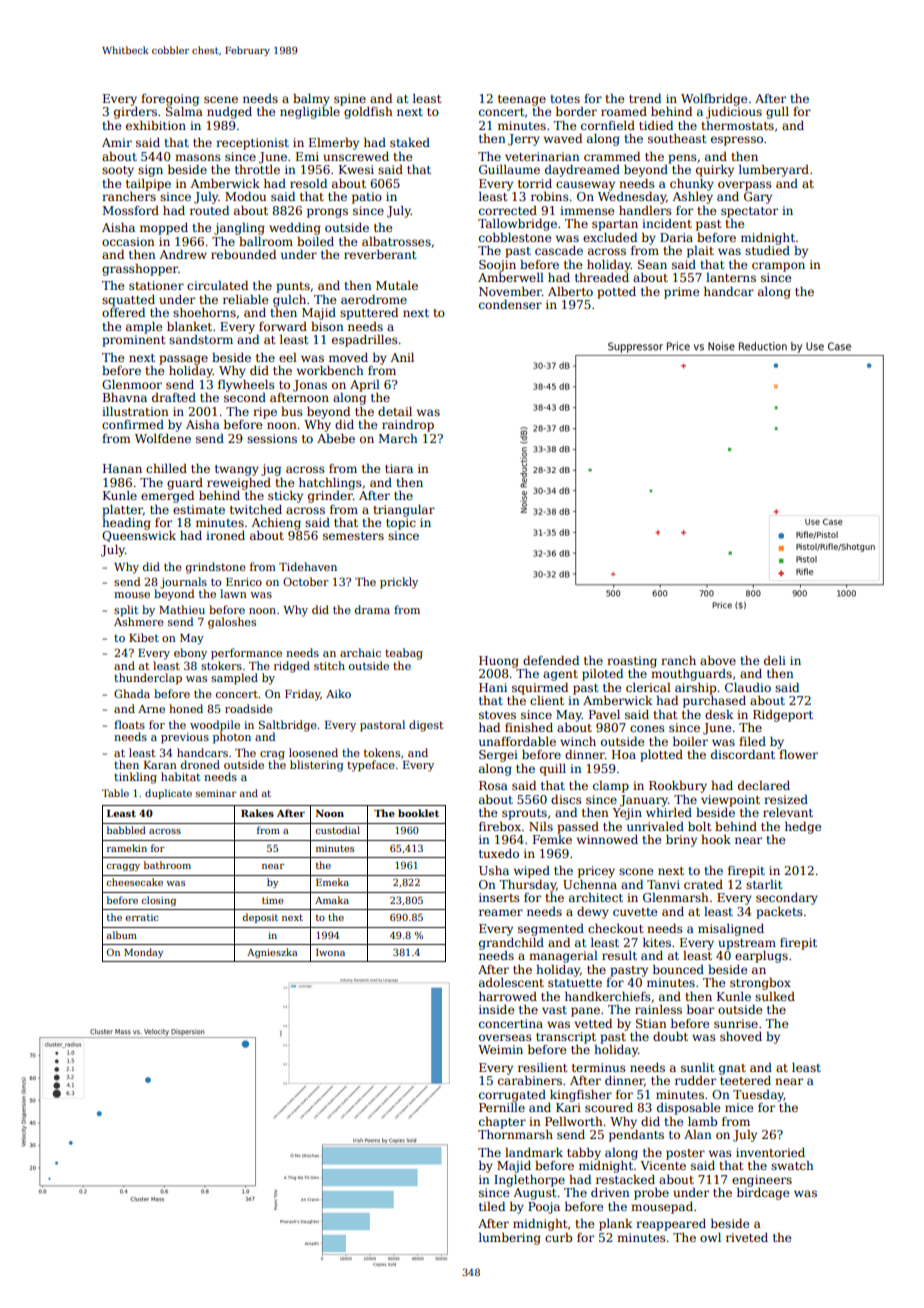 The width and height of the document is (924, 1308). What do you see at coordinates (775, 660) in the document?
I see `deli` at bounding box center [775, 660].
